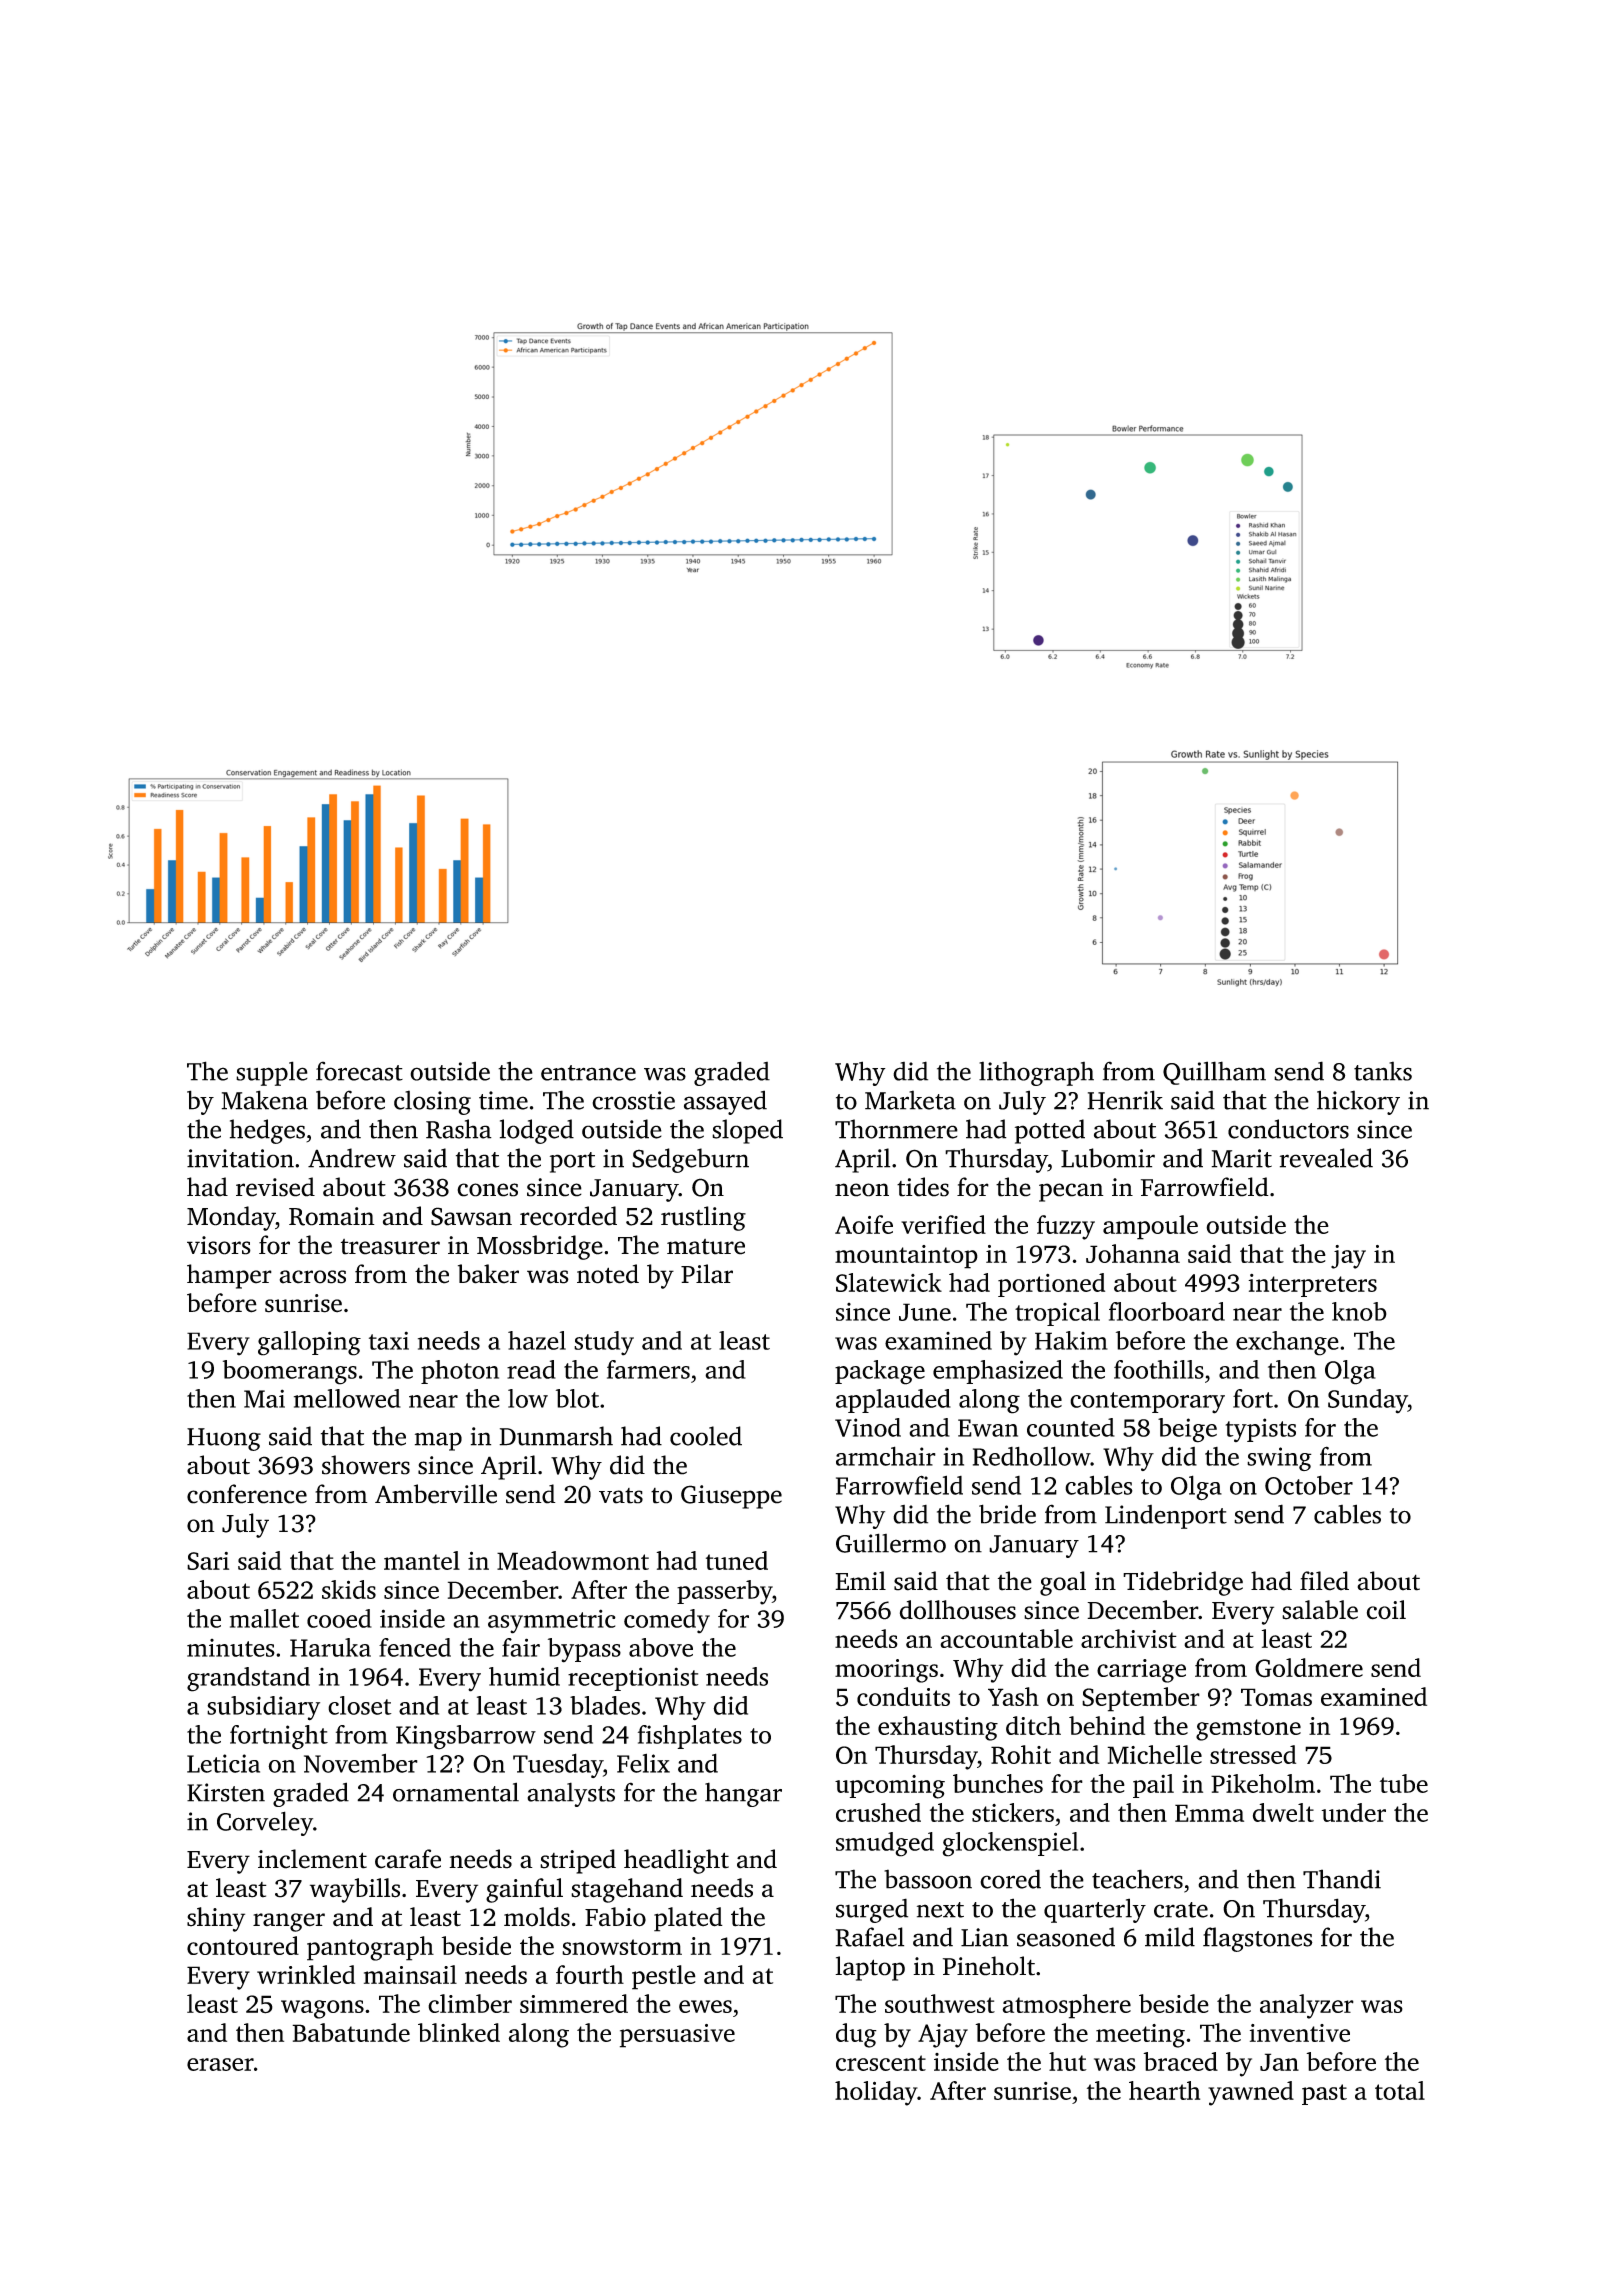 Image resolution: width=1620 pixels, height=2292 pixels. Describe the element at coordinates (1287, 1343) in the document. I see `exchange` at that location.
